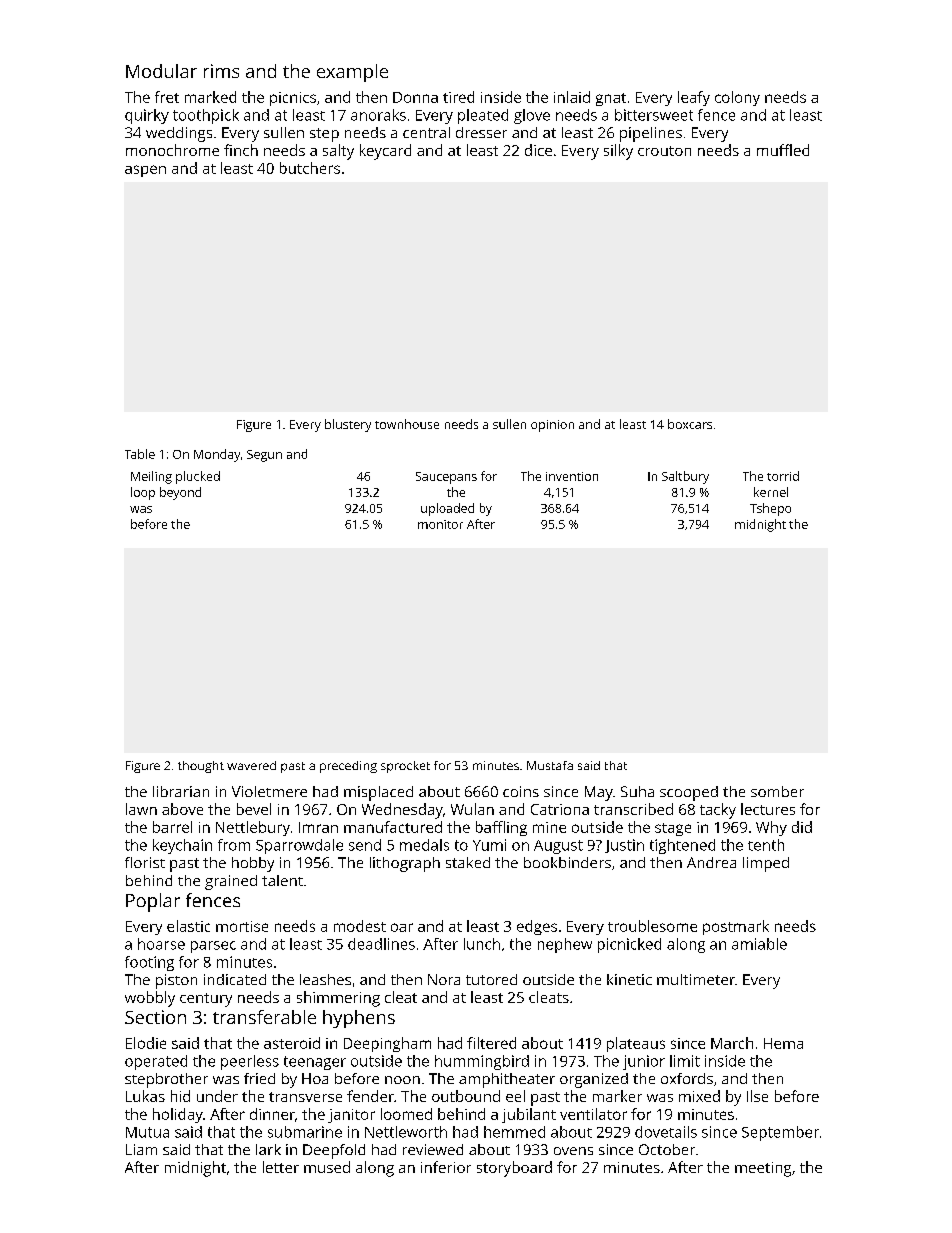 The width and height of the screenshot is (952, 1233). I want to click on Tshepo, so click(770, 509).
